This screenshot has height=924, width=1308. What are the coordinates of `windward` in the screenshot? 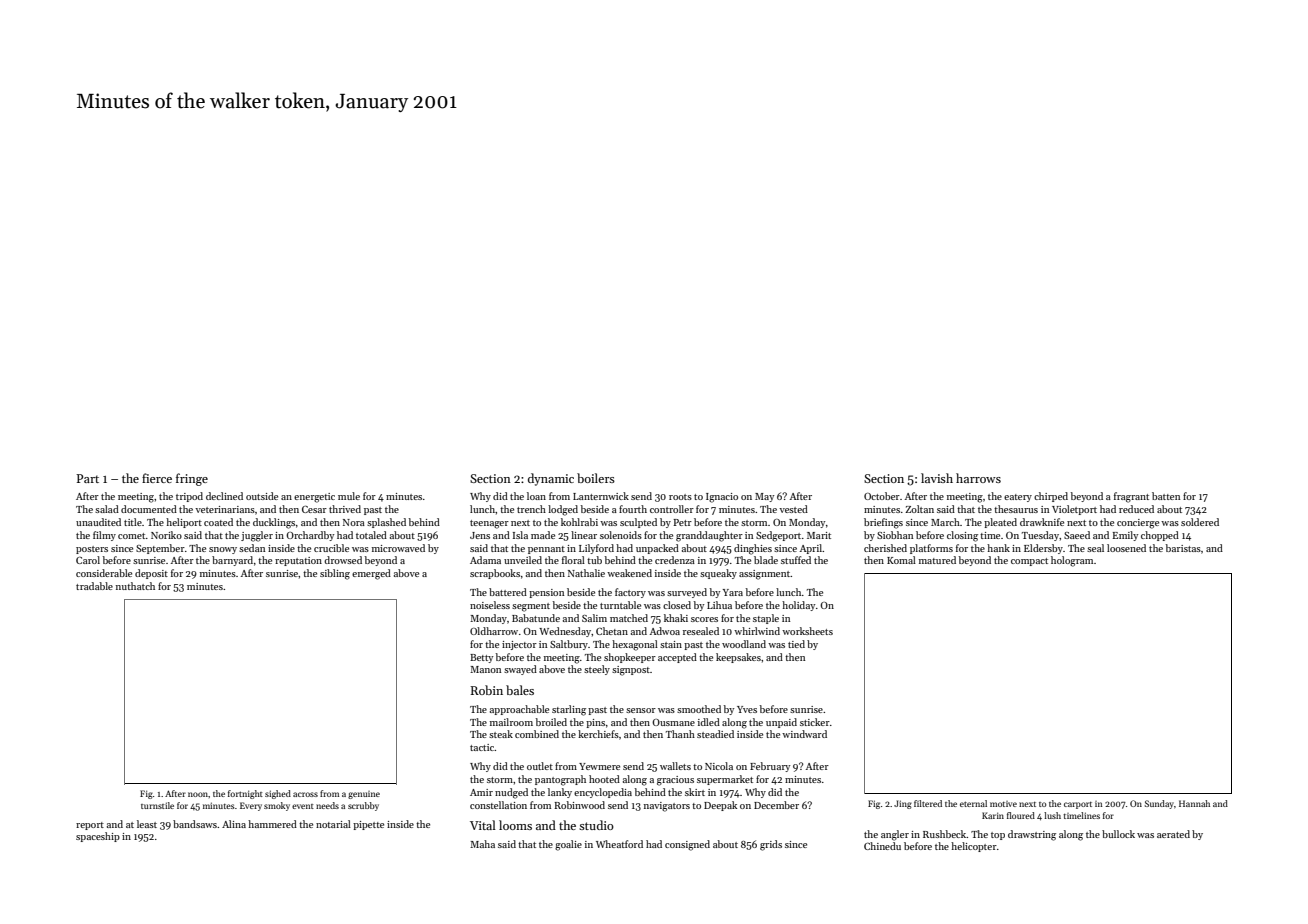 It's located at (804, 734).
